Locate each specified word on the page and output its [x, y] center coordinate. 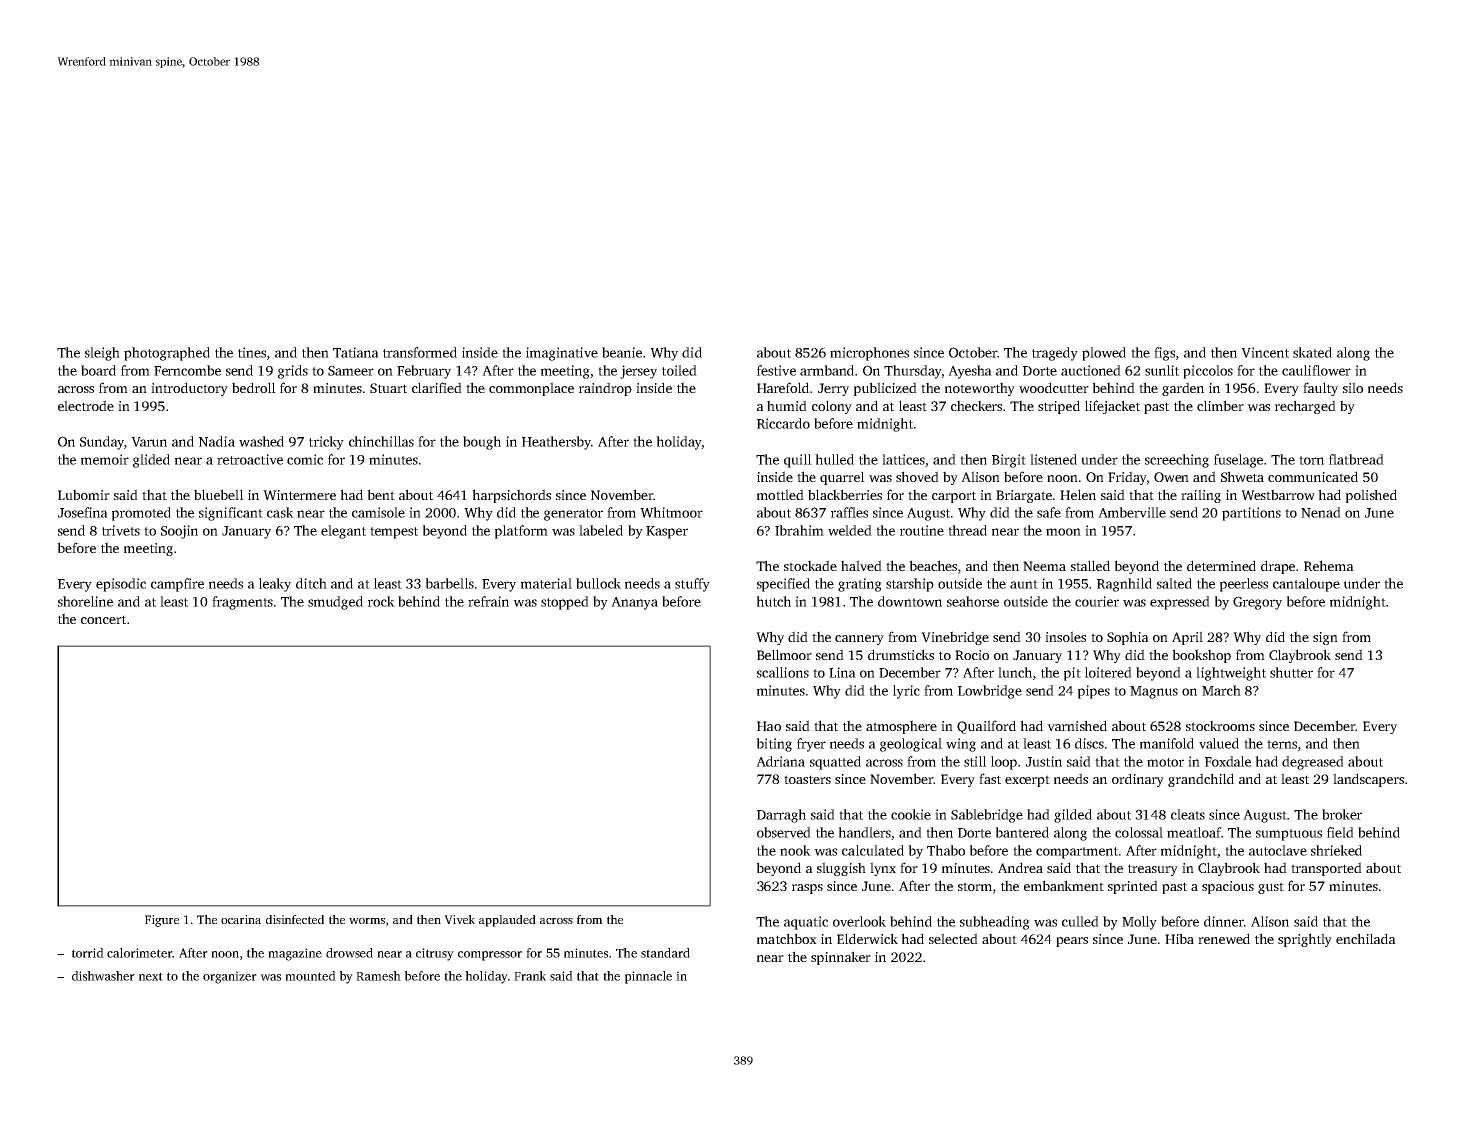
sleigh [102, 354]
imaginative [562, 354]
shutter [1291, 672]
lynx [883, 869]
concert [103, 619]
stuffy [692, 585]
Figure [162, 921]
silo [1353, 387]
